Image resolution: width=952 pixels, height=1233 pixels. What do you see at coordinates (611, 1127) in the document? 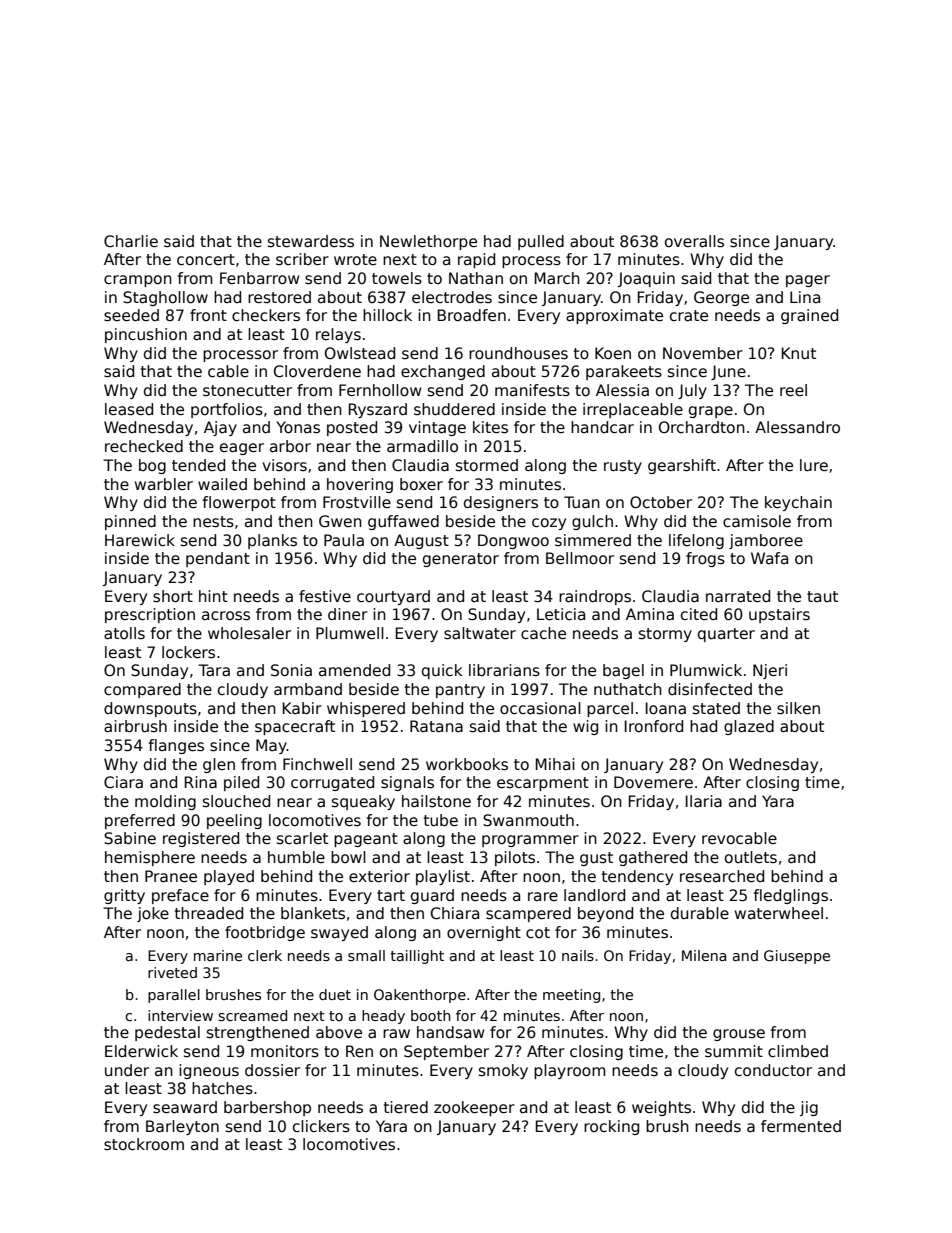
I see `rocking` at bounding box center [611, 1127].
